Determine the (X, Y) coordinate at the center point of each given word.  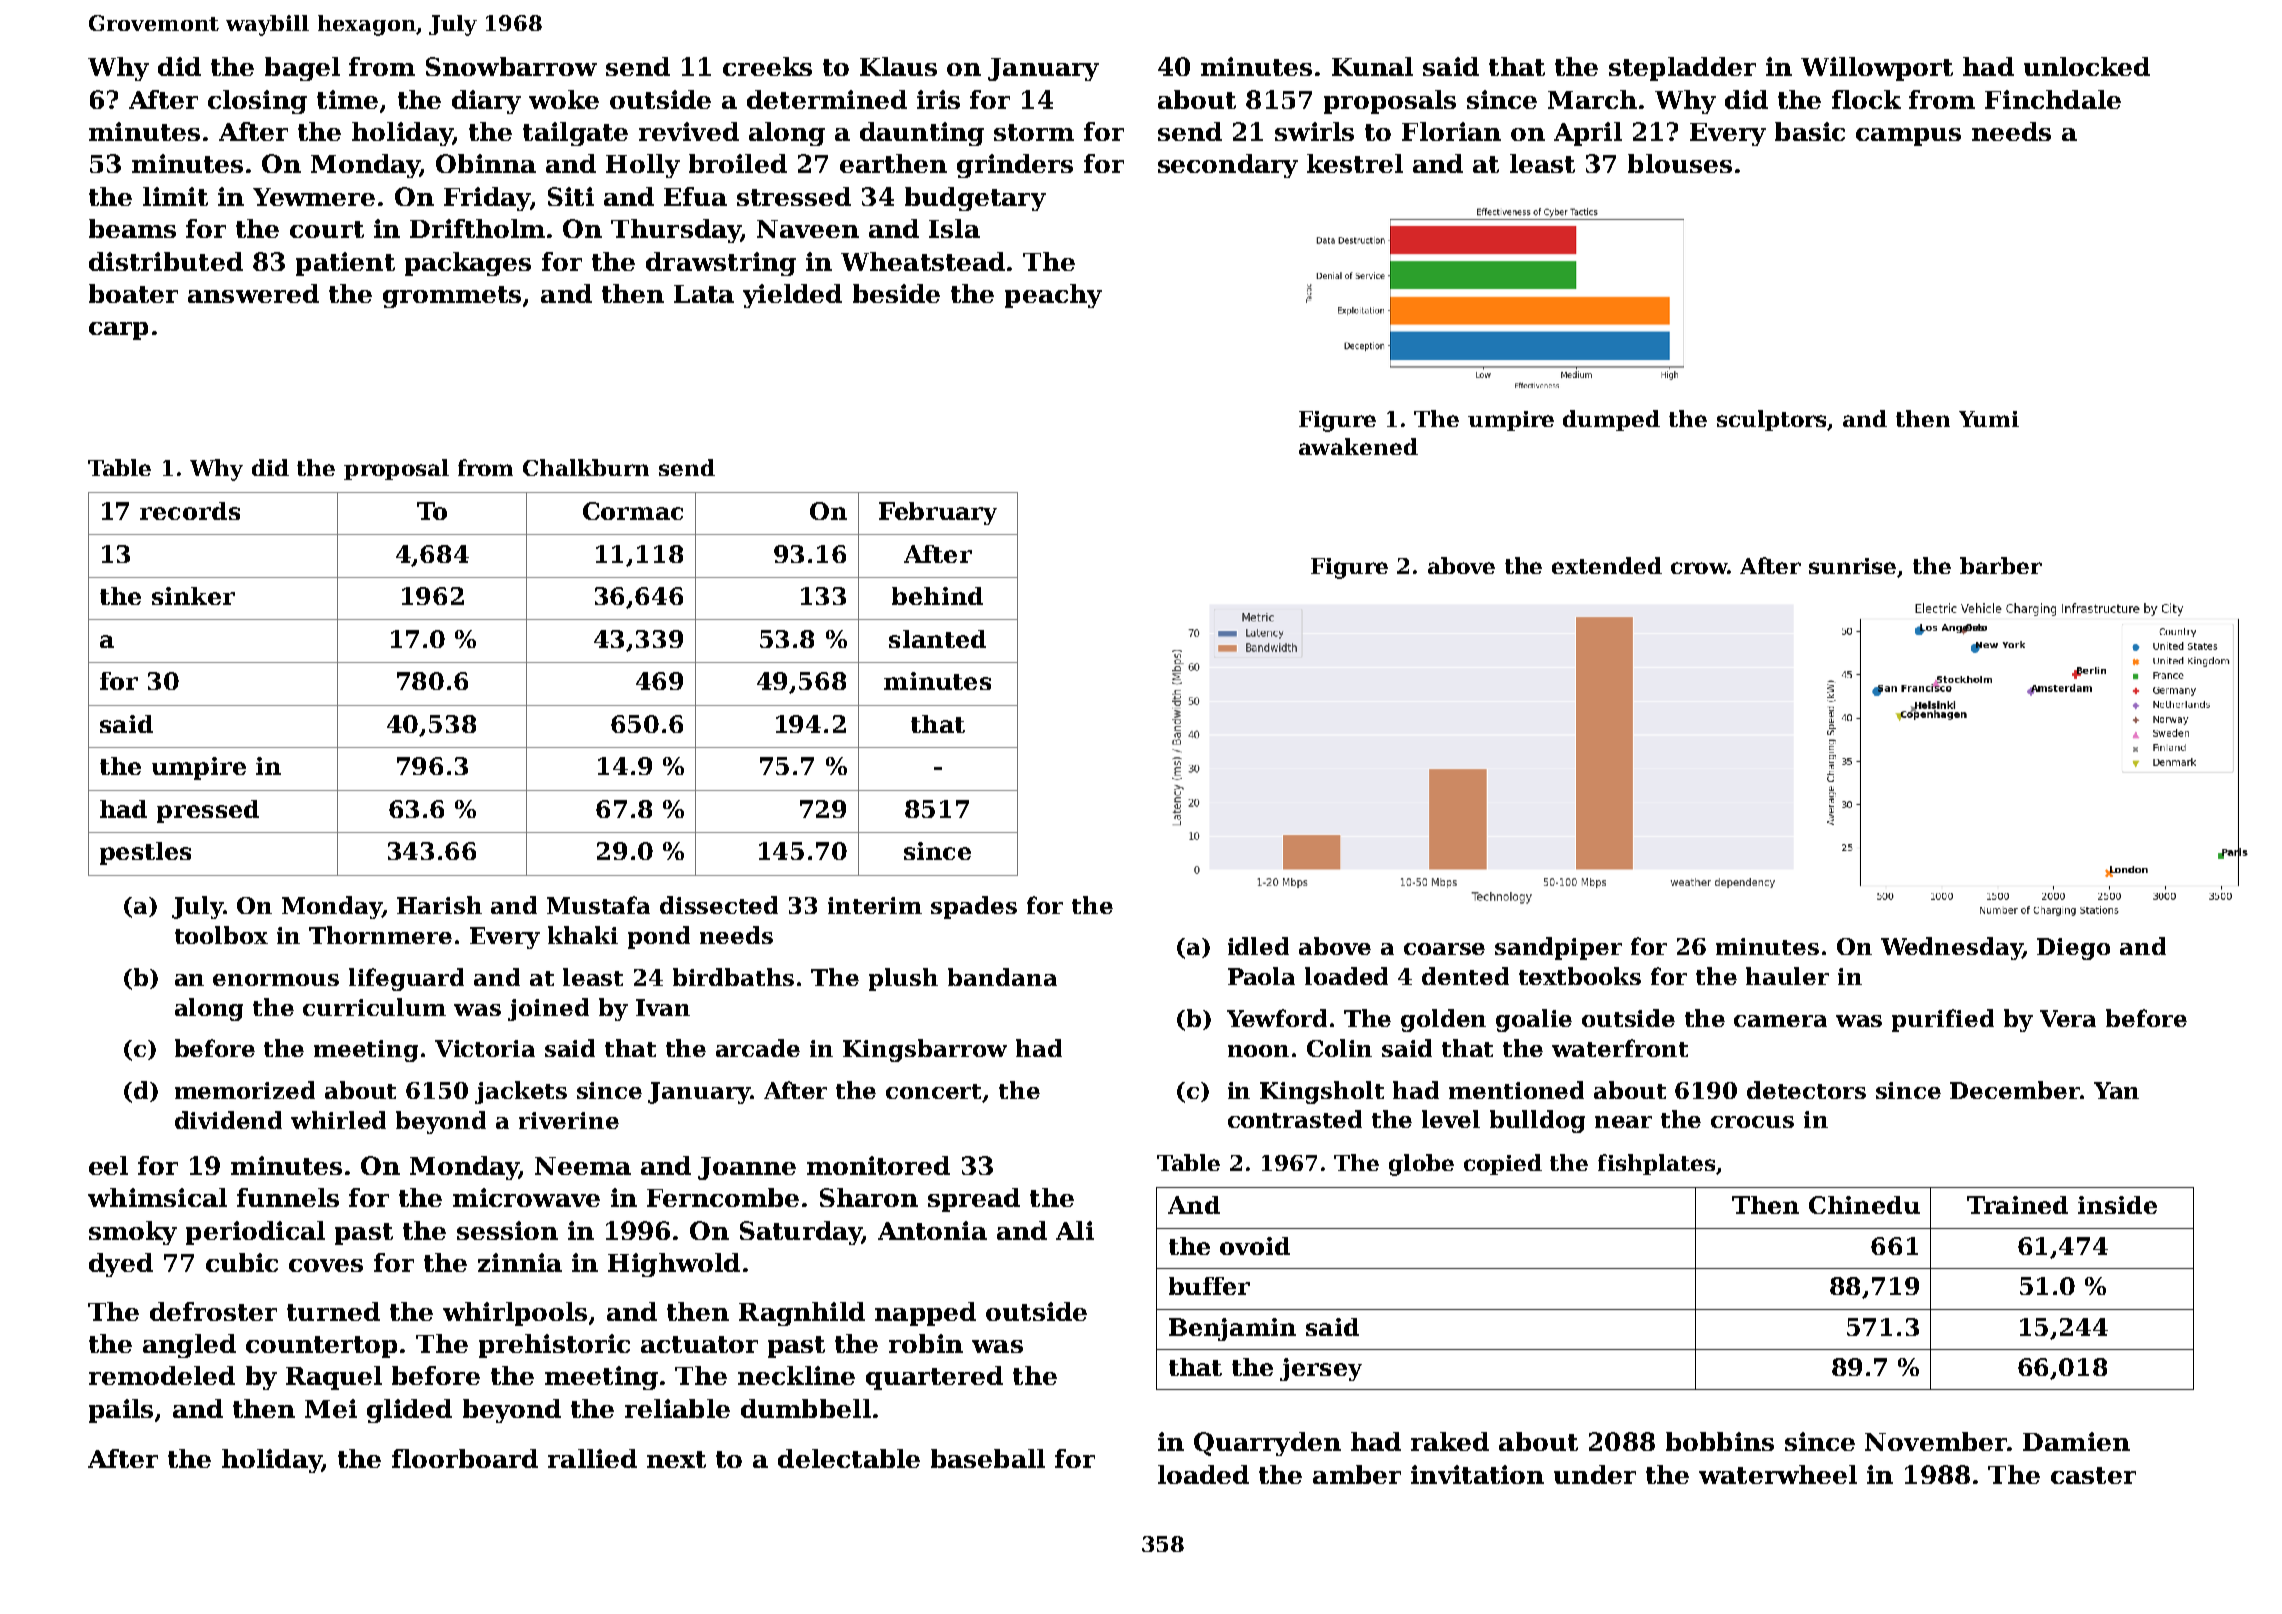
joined (548, 1009)
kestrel (1355, 163)
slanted (937, 639)
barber (2001, 565)
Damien (2076, 1441)
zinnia (520, 1262)
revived (689, 131)
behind (937, 596)
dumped (1611, 420)
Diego (2073, 949)
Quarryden (1267, 1444)
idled (1258, 946)
